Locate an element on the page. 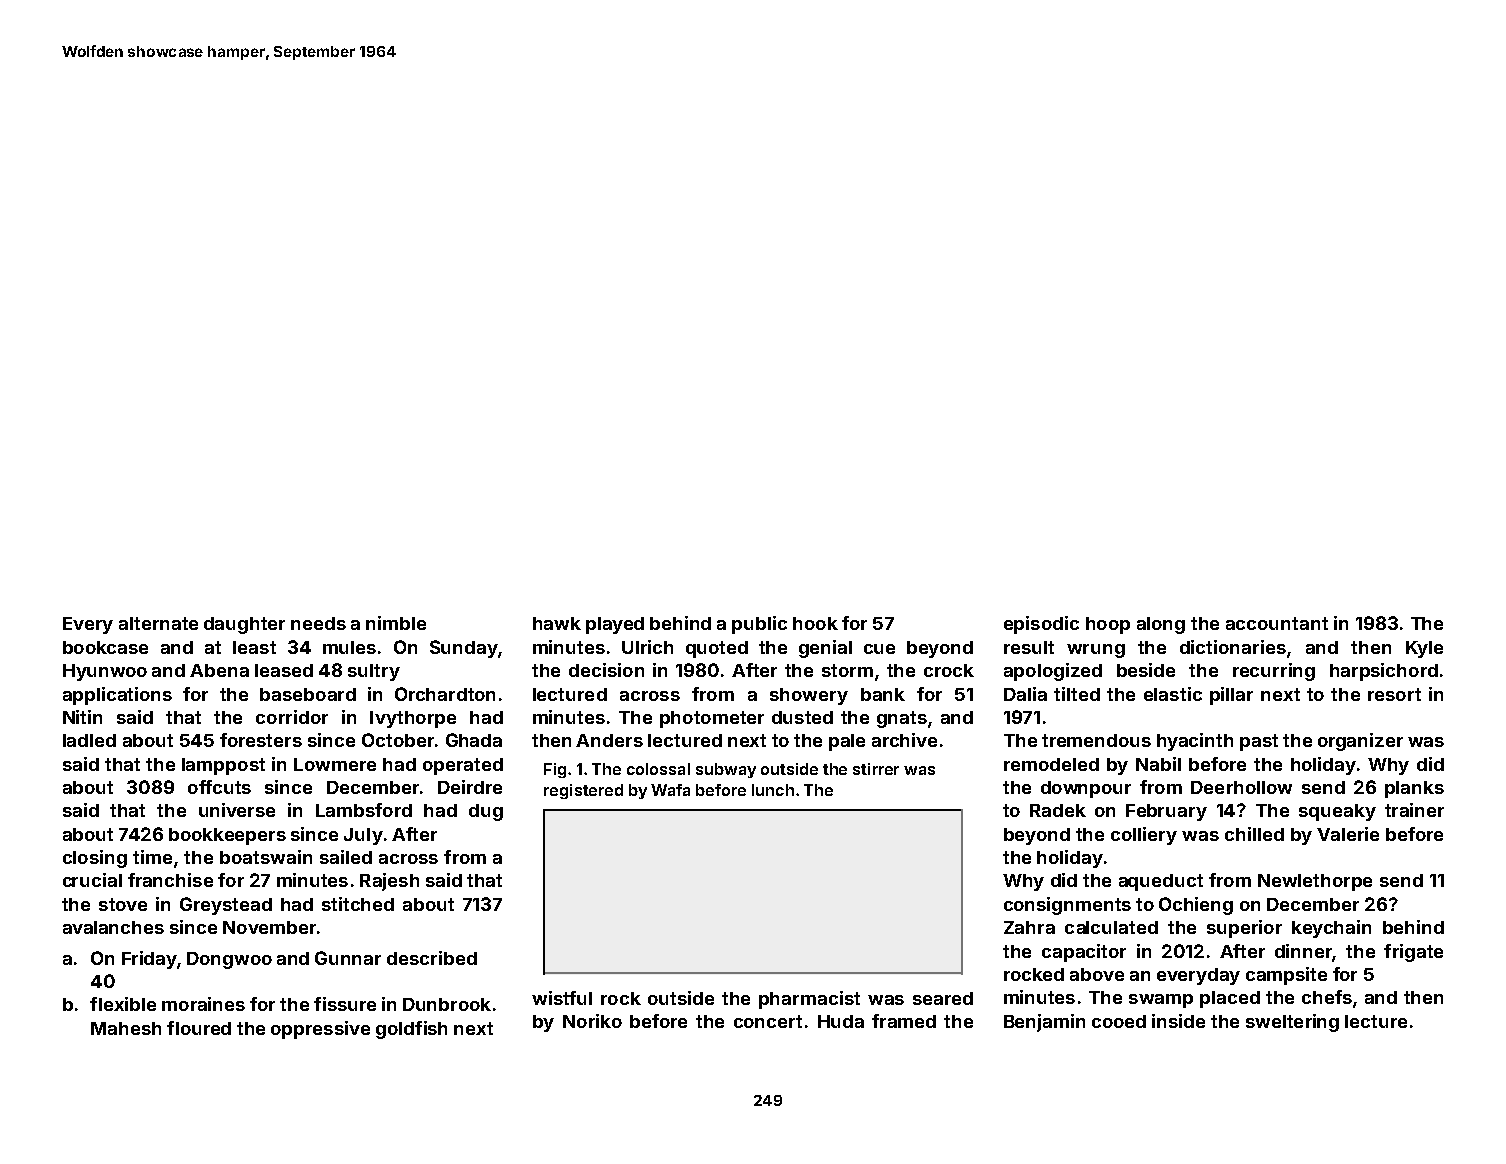 This image has width=1506, height=1164. accountant is located at coordinates (1277, 623).
